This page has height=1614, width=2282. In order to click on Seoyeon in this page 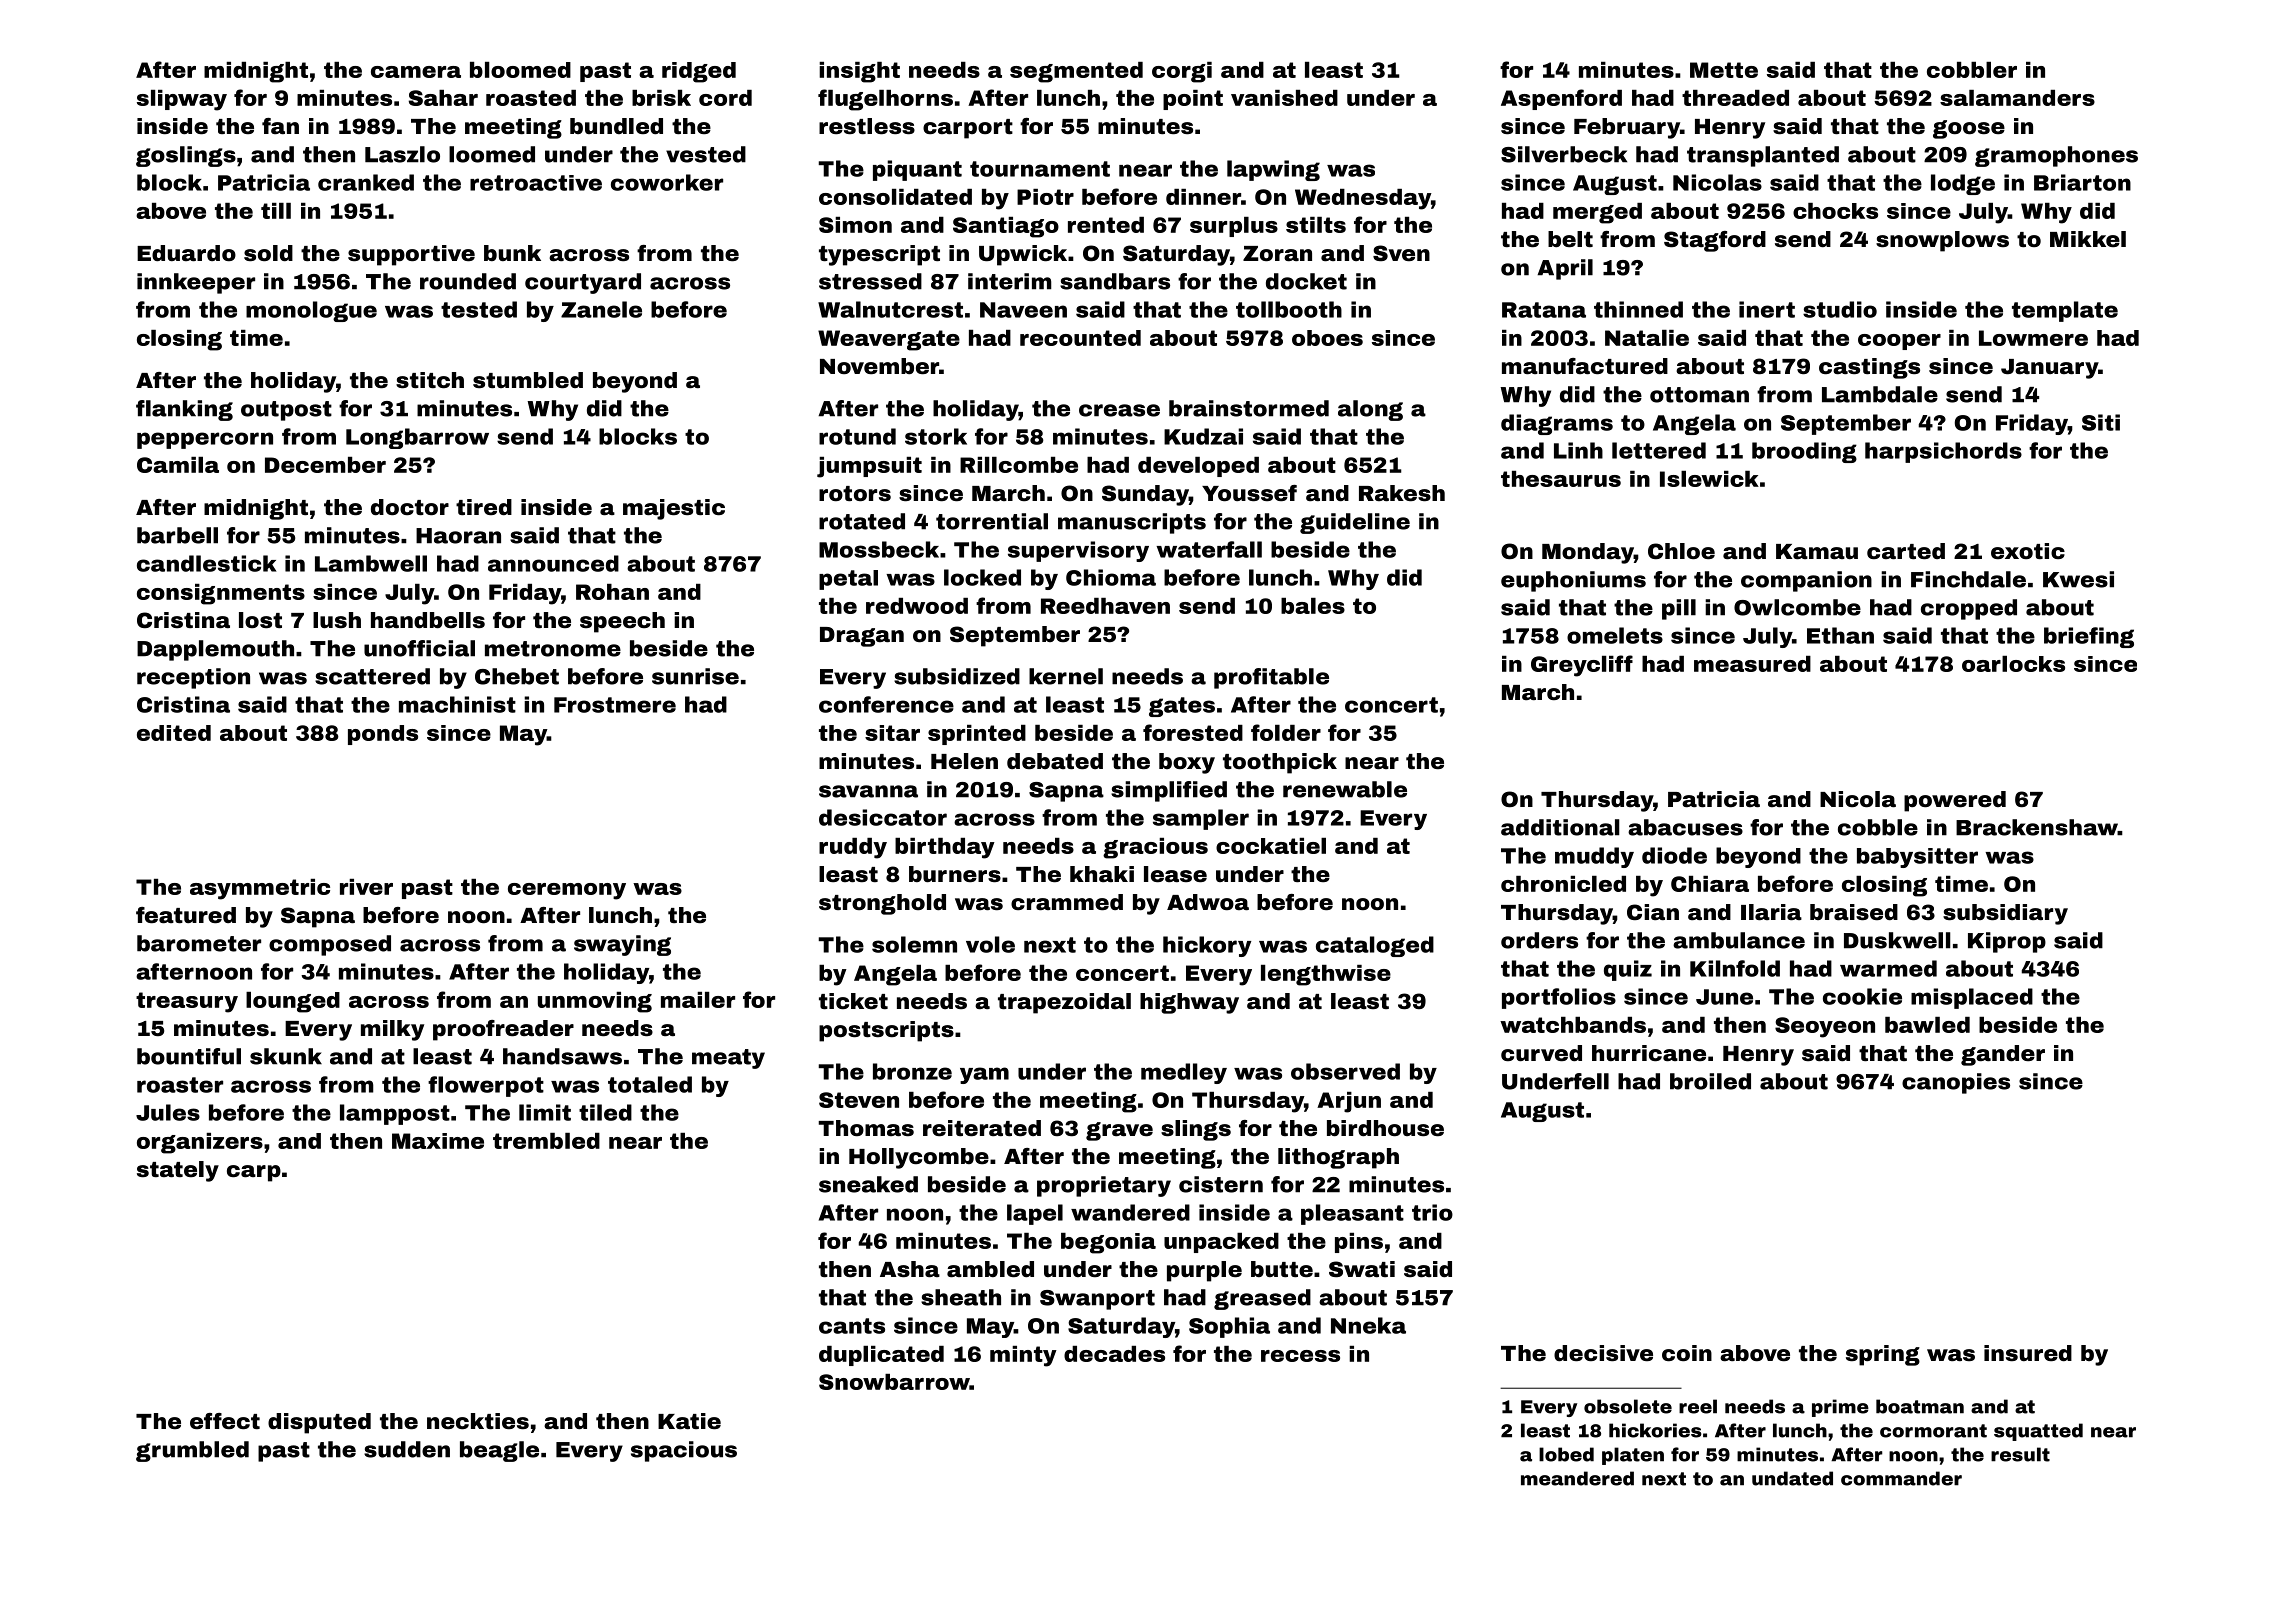, I will do `click(1825, 1027)`.
